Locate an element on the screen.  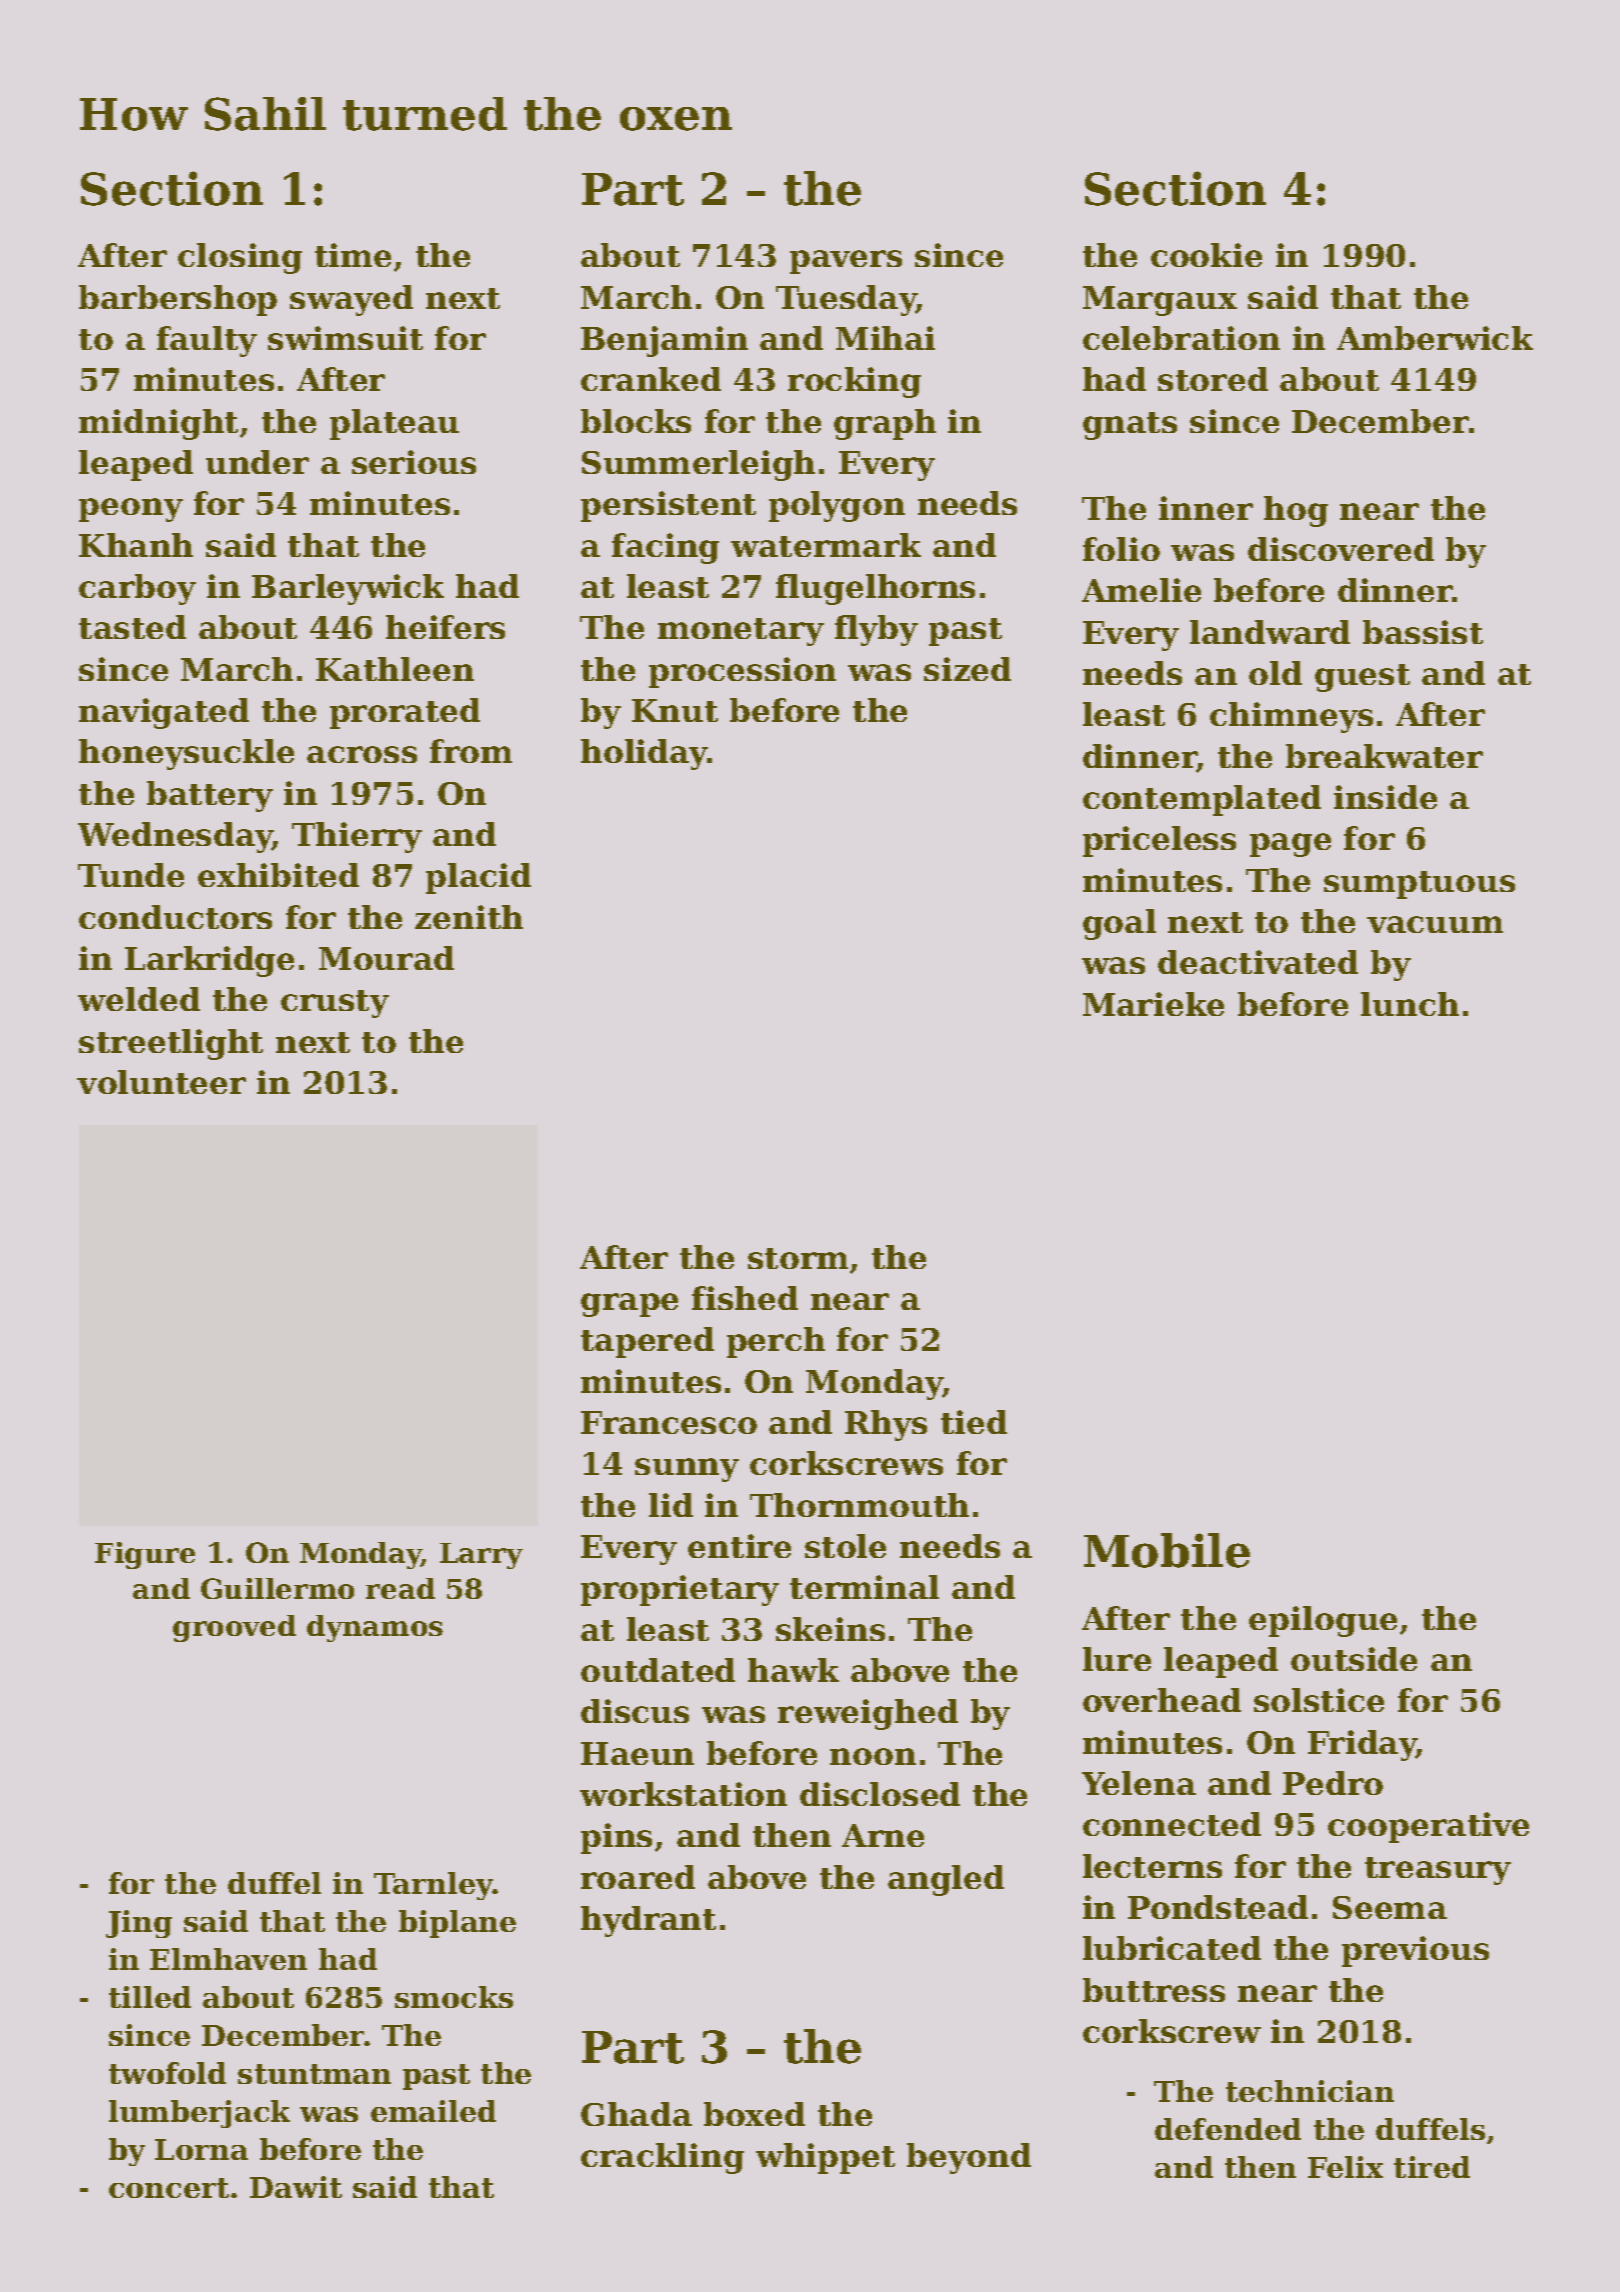
welded is located at coordinates (139, 999).
